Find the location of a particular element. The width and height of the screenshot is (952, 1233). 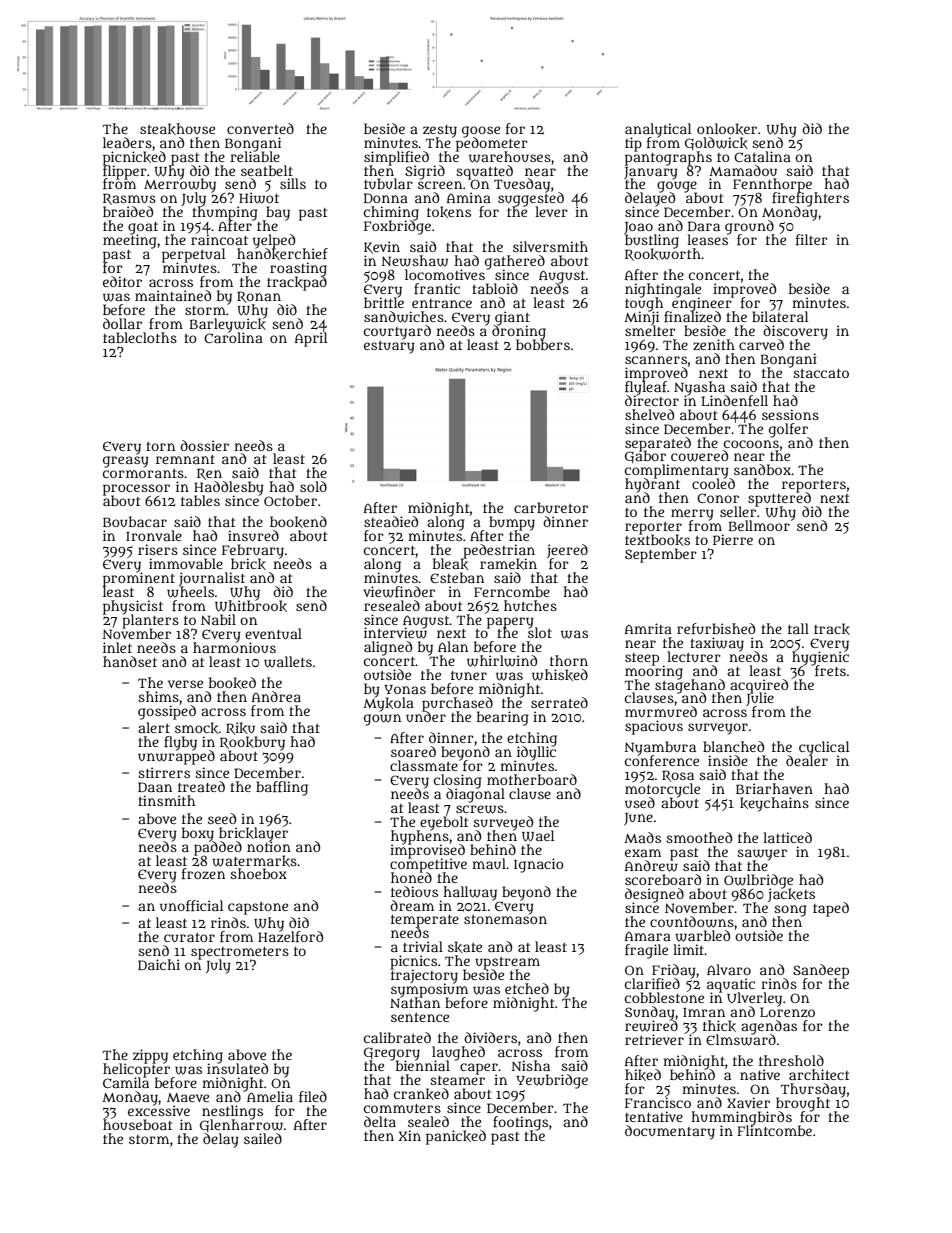

insulated is located at coordinates (237, 1069).
